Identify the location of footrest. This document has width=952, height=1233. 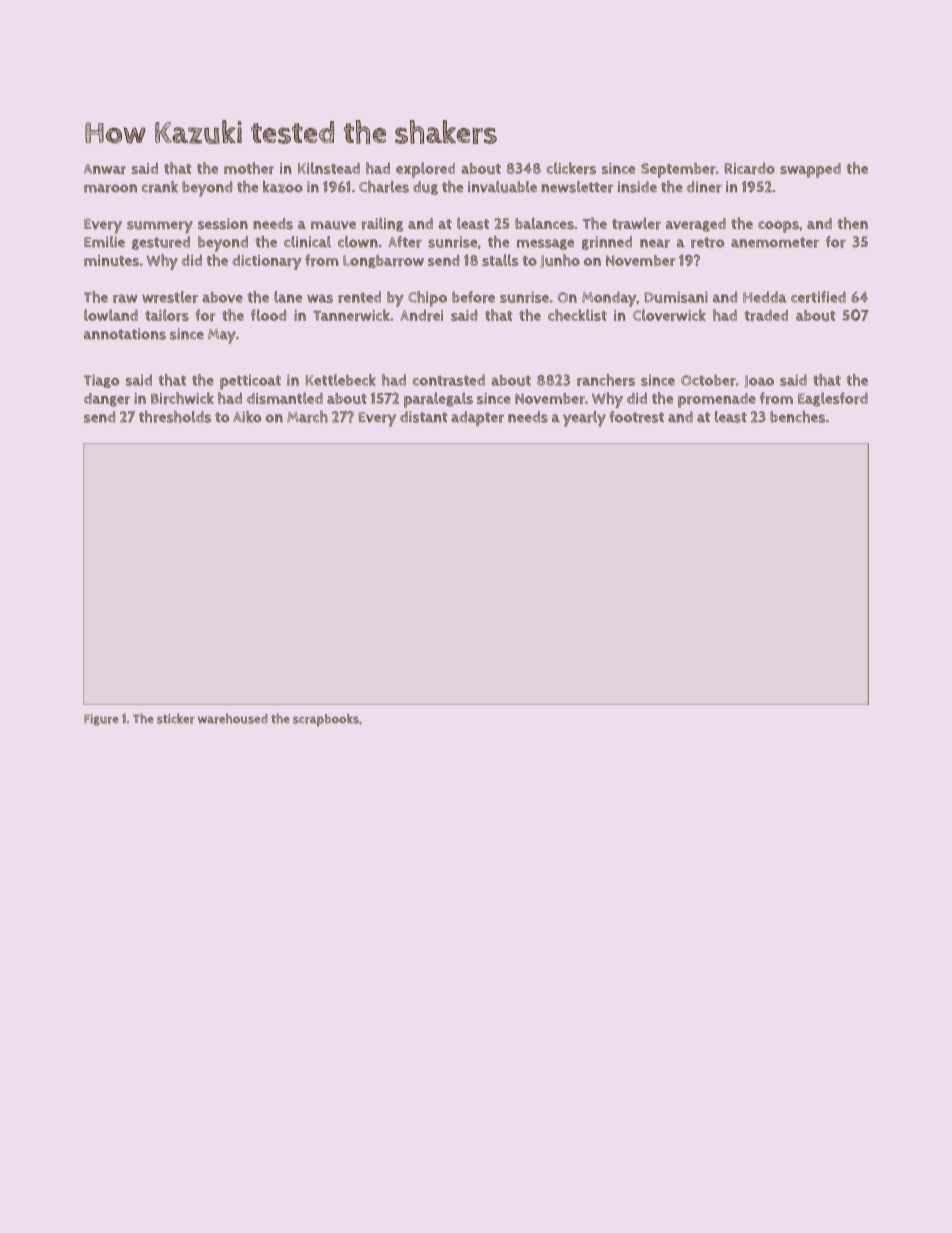
(636, 417).
